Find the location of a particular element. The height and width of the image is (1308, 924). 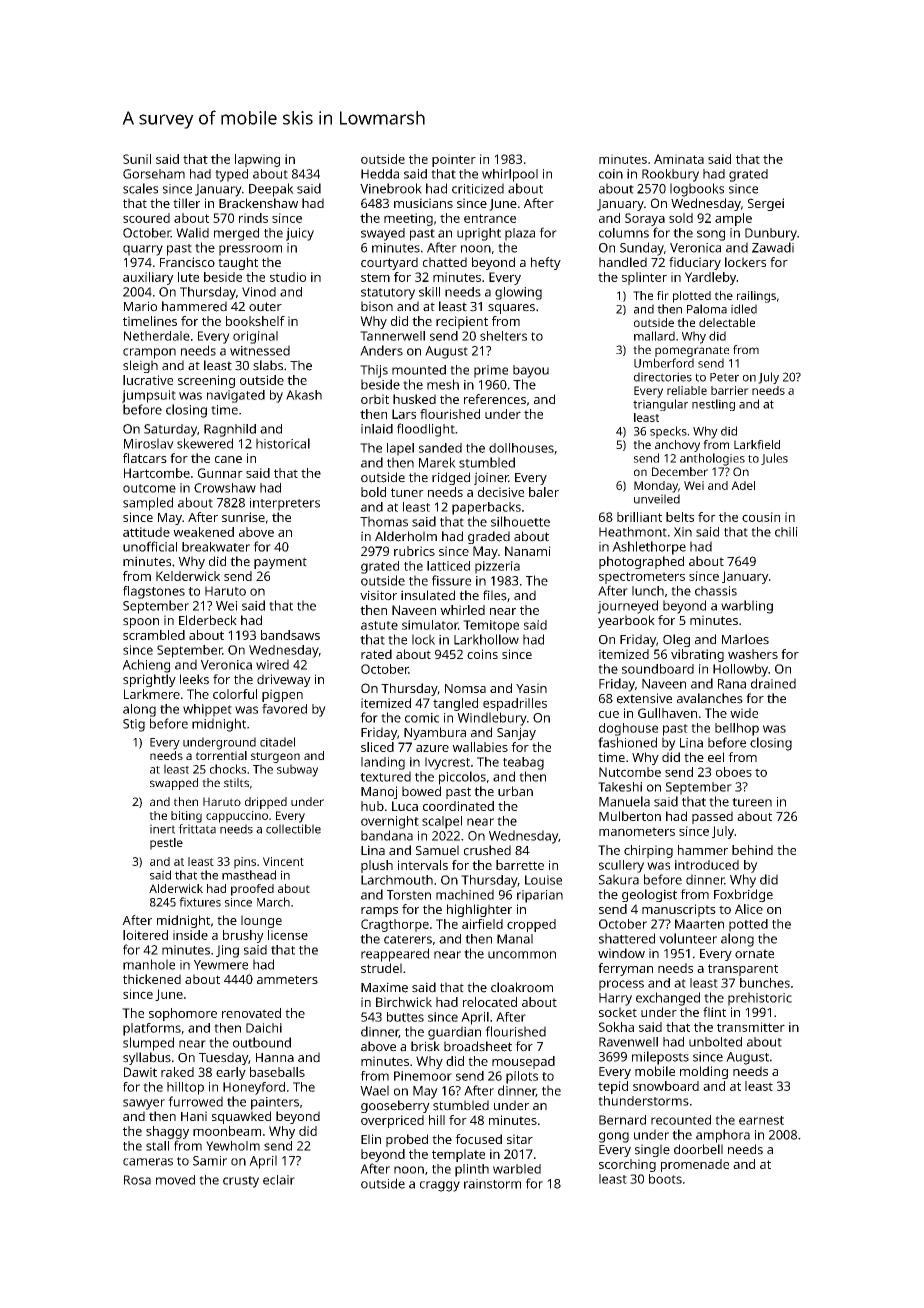

Yardleby is located at coordinates (710, 278).
